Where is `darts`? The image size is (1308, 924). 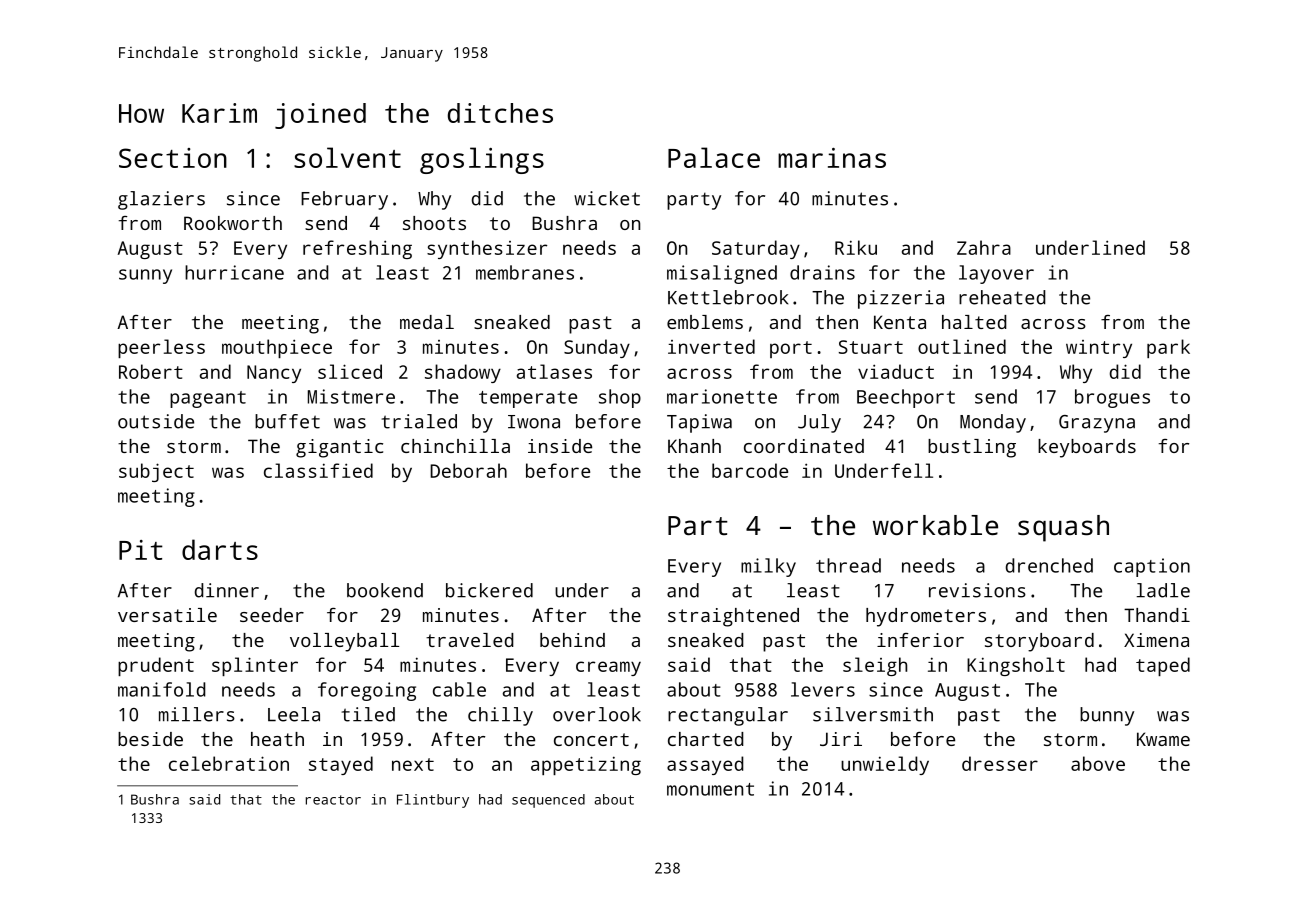
darts is located at coordinates (220, 549).
